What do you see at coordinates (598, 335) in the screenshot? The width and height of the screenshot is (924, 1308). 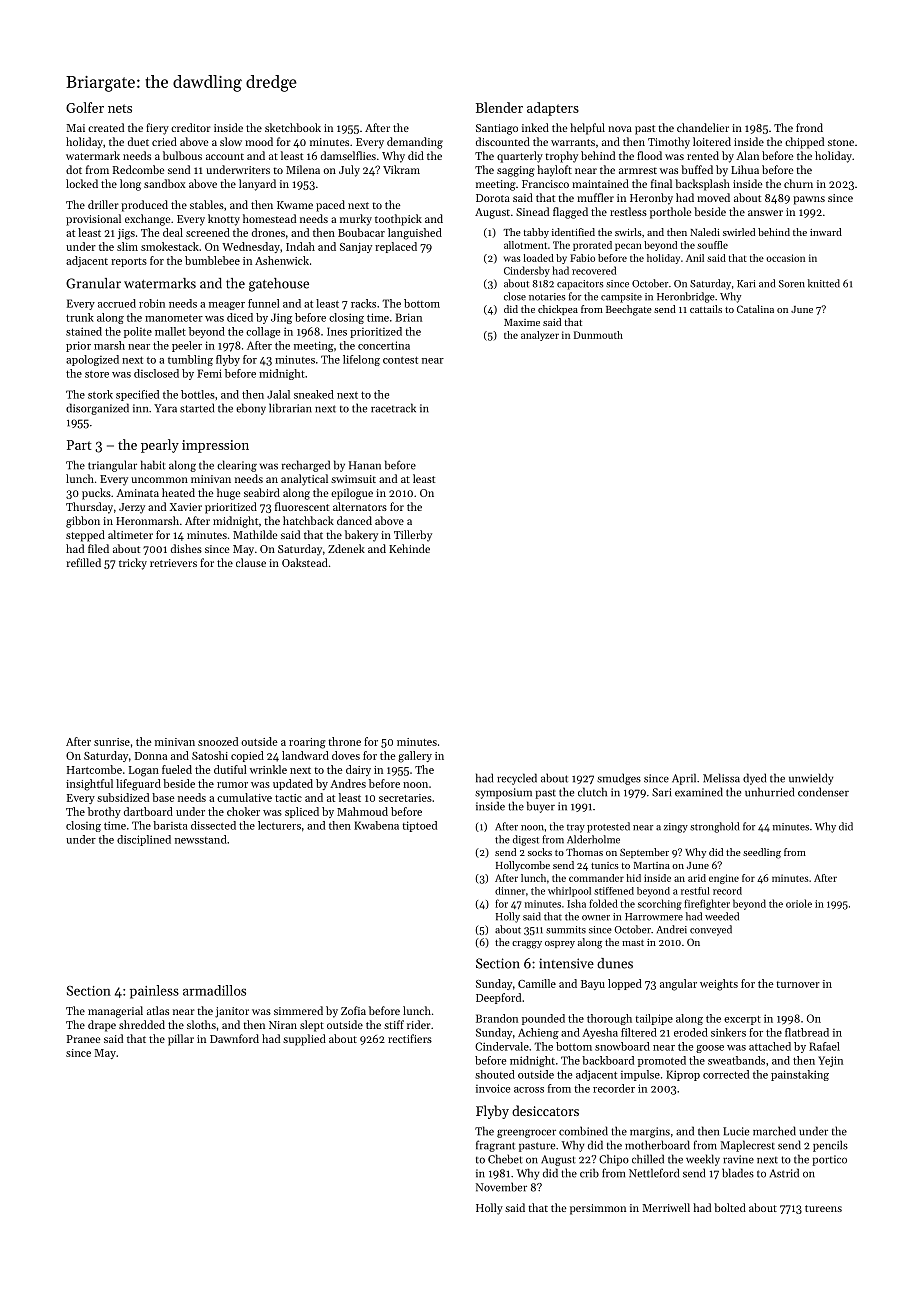 I see `Dunmouth` at bounding box center [598, 335].
